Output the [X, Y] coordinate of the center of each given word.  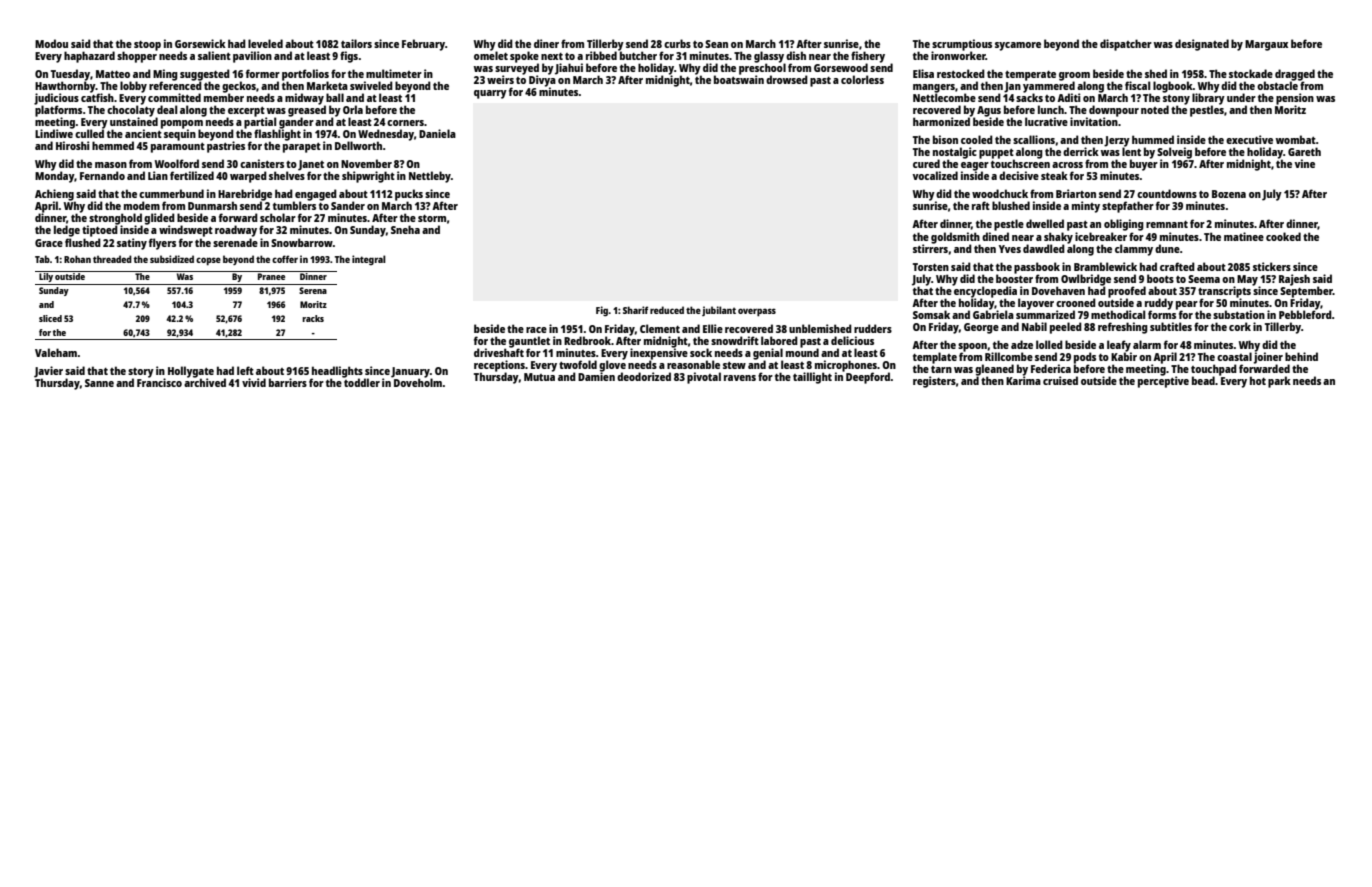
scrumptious [962, 45]
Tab [42, 259]
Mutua [539, 377]
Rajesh [1294, 280]
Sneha [405, 229]
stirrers [930, 248]
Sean [716, 44]
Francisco [159, 382]
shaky [1058, 238]
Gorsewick [200, 43]
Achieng [55, 195]
